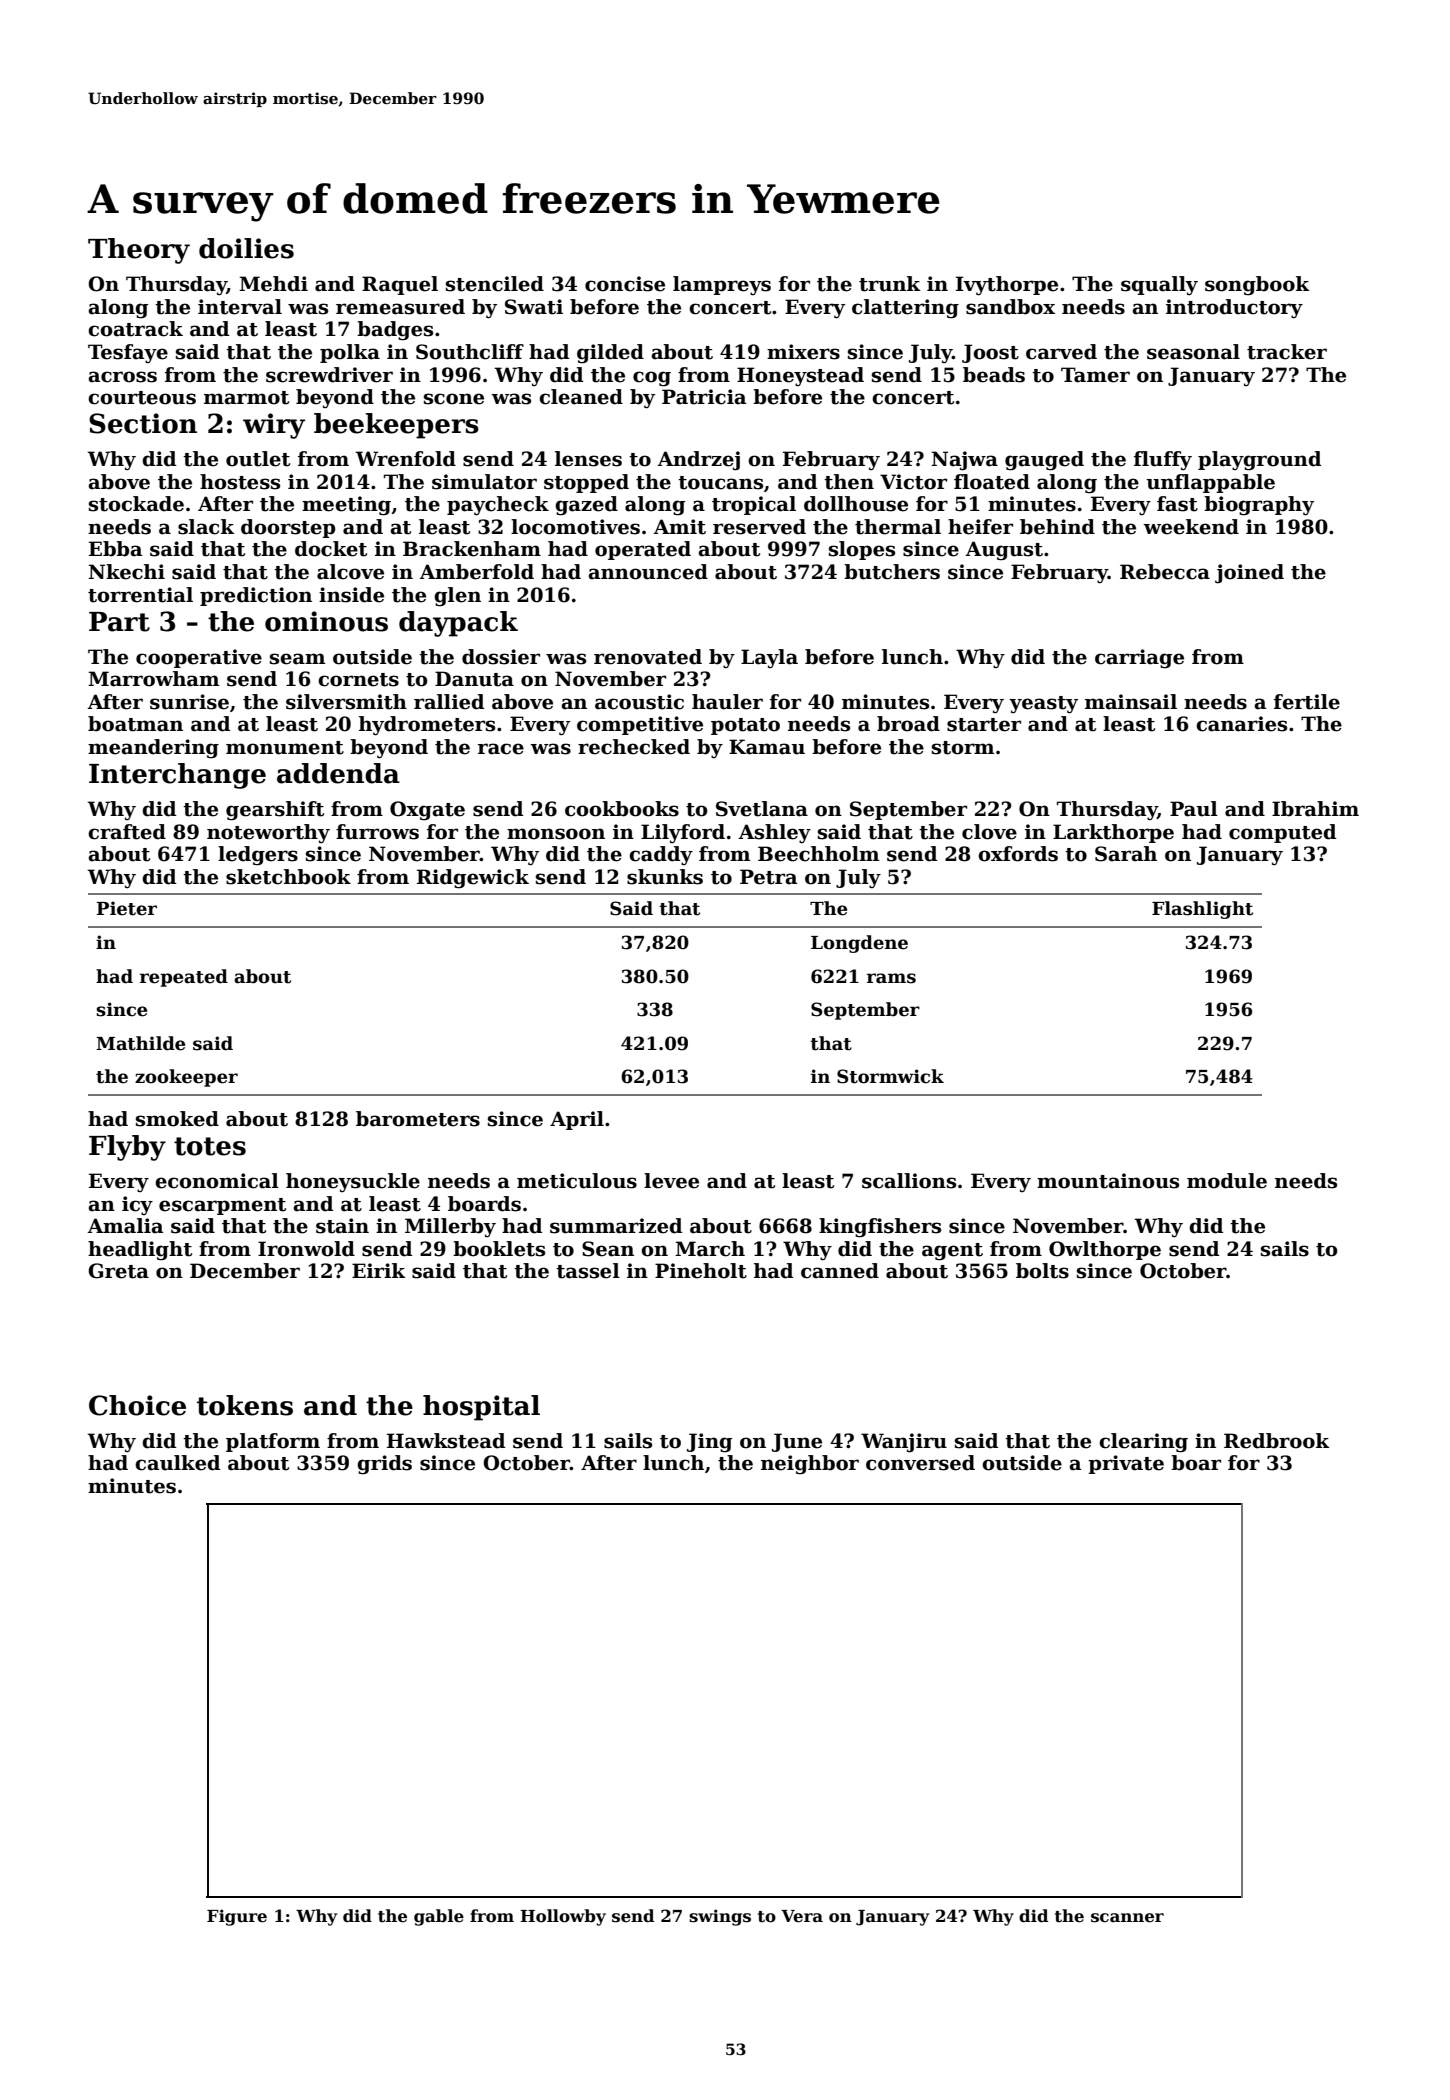  Describe the element at coordinates (1227, 1181) in the document. I see `module` at that location.
